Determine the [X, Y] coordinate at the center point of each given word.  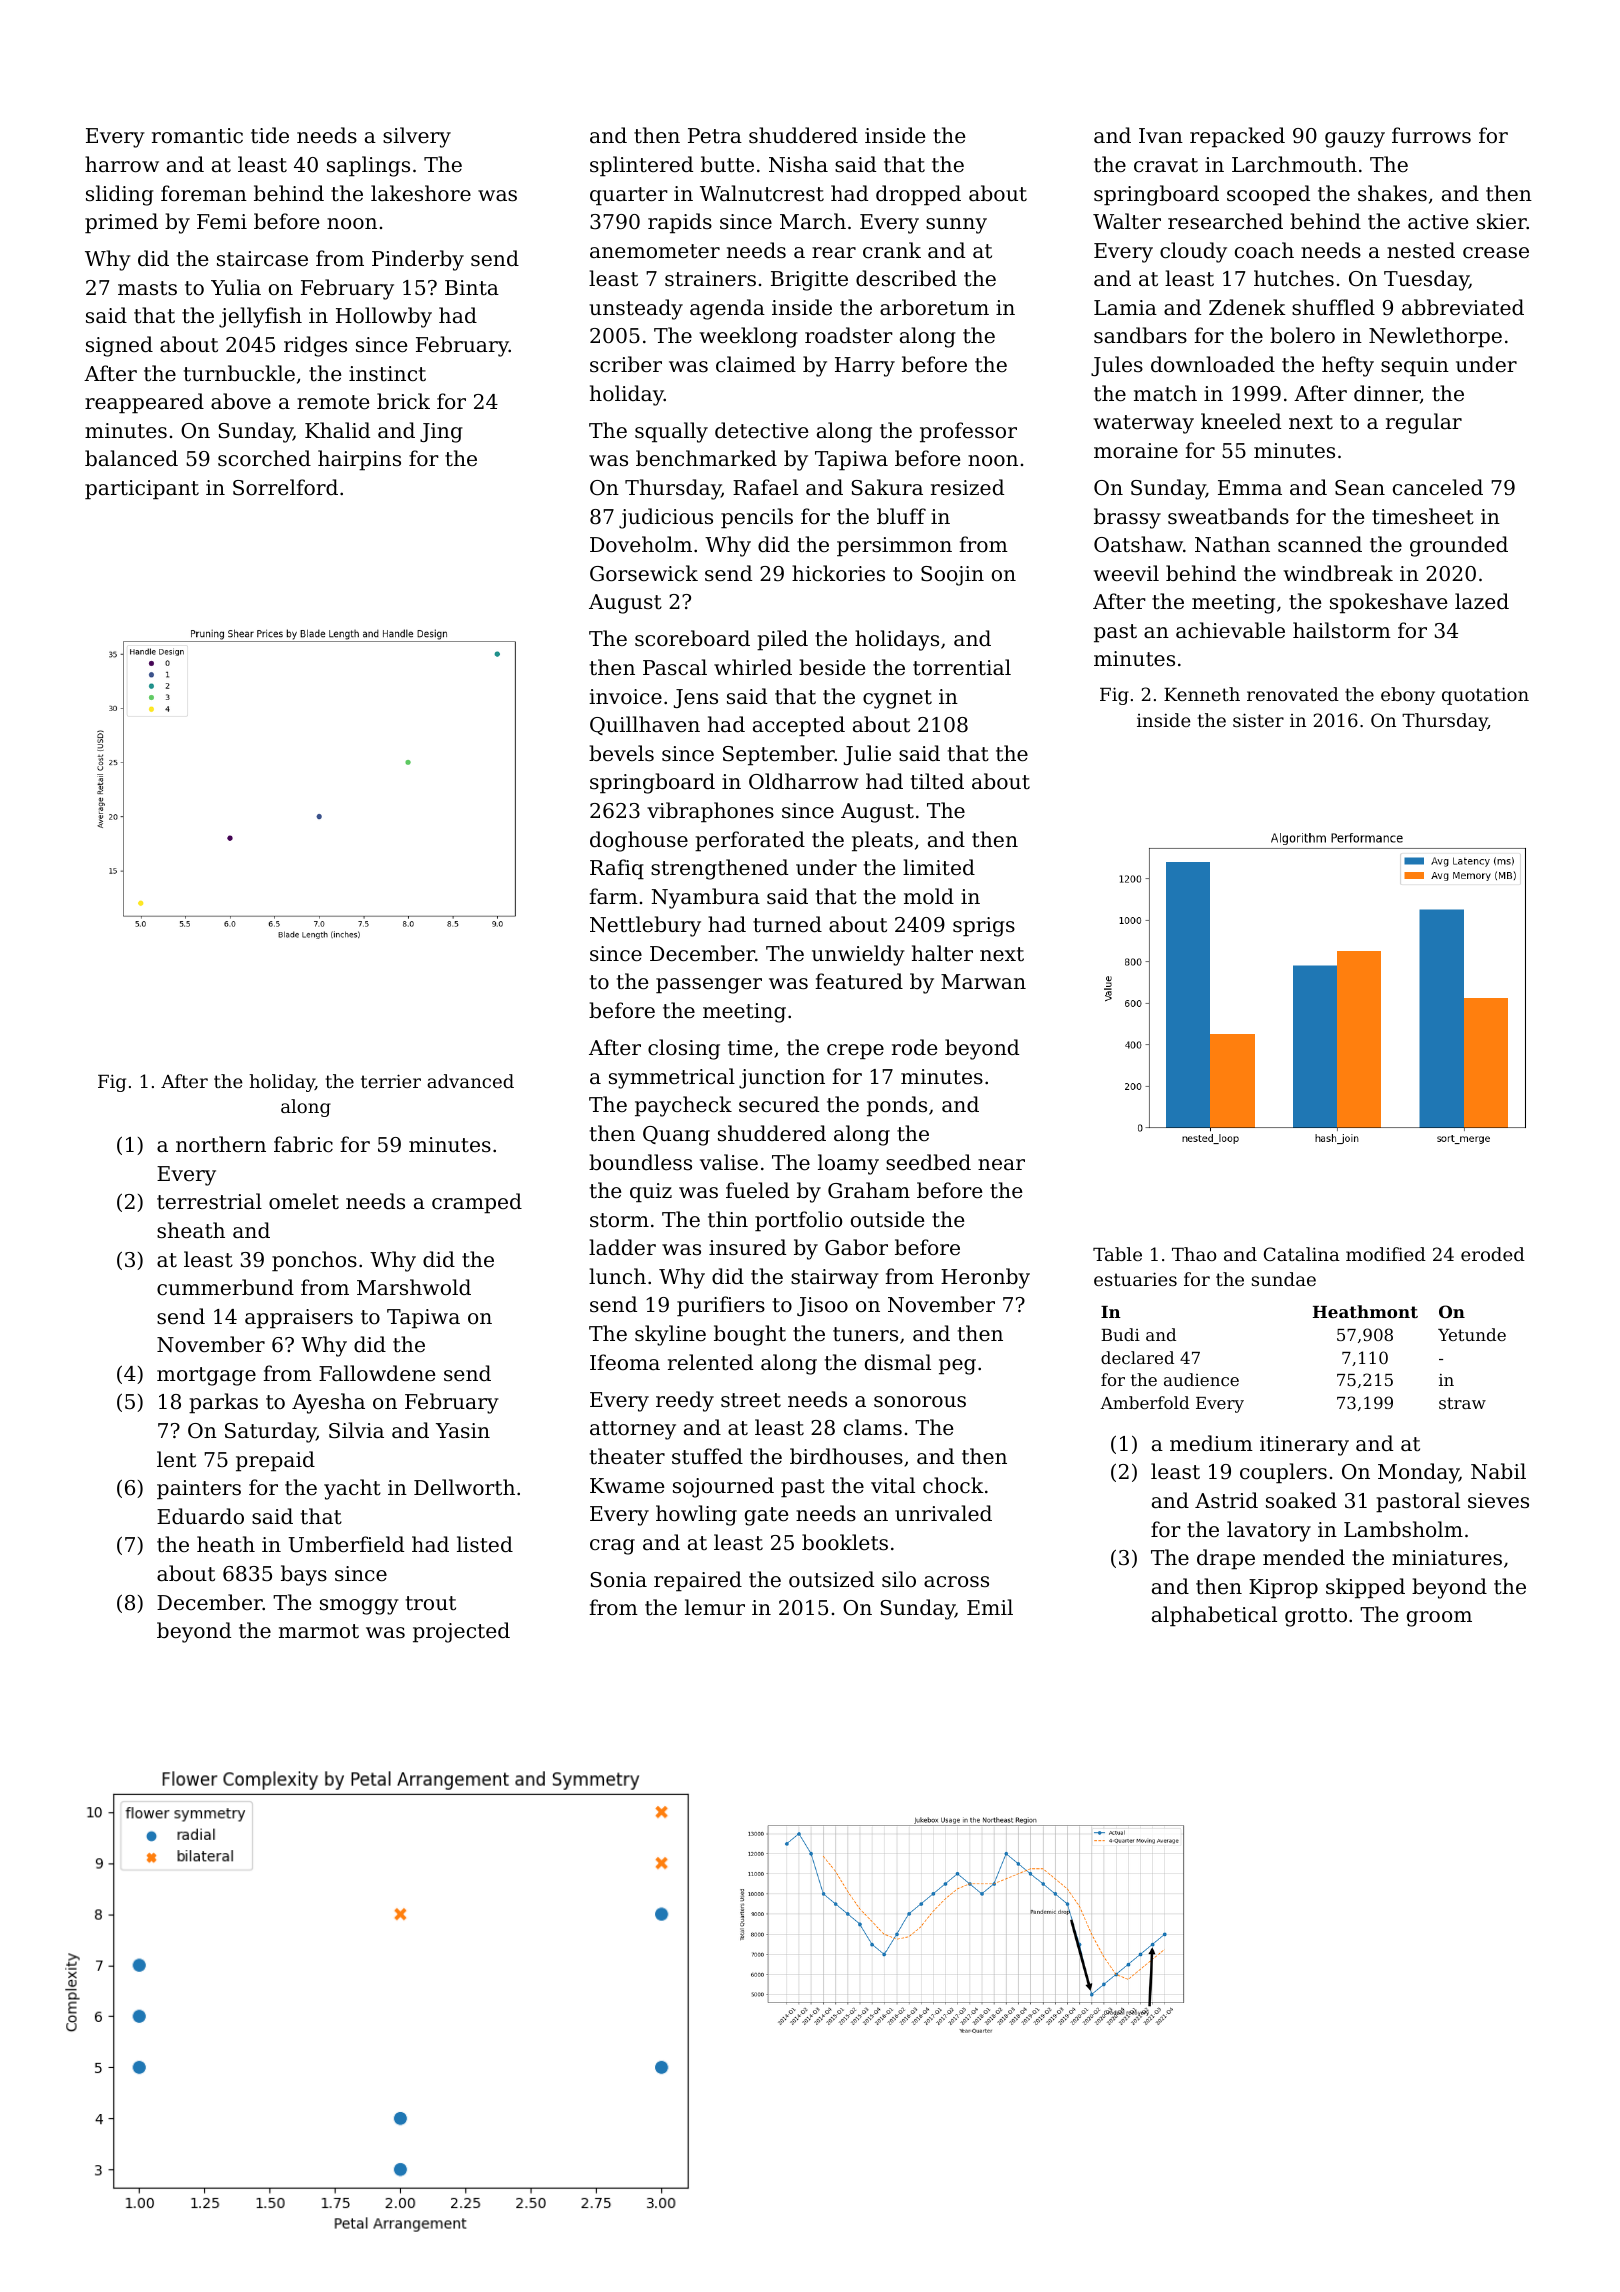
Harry [865, 367]
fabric [303, 1144]
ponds [897, 1106]
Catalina [1302, 1254]
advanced [470, 1081]
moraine [1136, 451]
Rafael [765, 487]
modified [1386, 1254]
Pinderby [418, 260]
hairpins [359, 460]
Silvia [356, 1430]
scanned [1320, 544]
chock [953, 1485]
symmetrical [672, 1078]
